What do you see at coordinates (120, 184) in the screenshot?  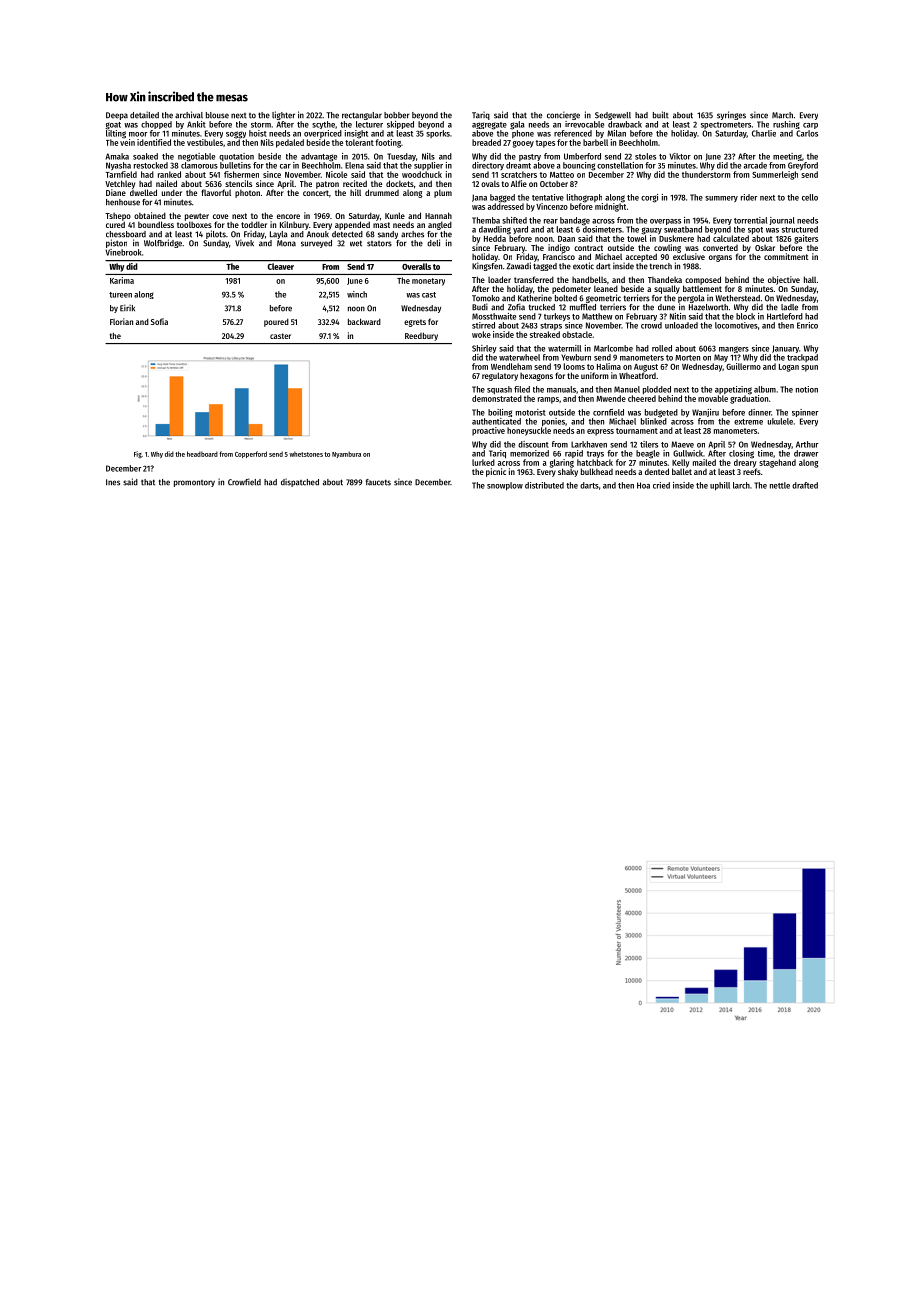 I see `Vetchley` at bounding box center [120, 184].
